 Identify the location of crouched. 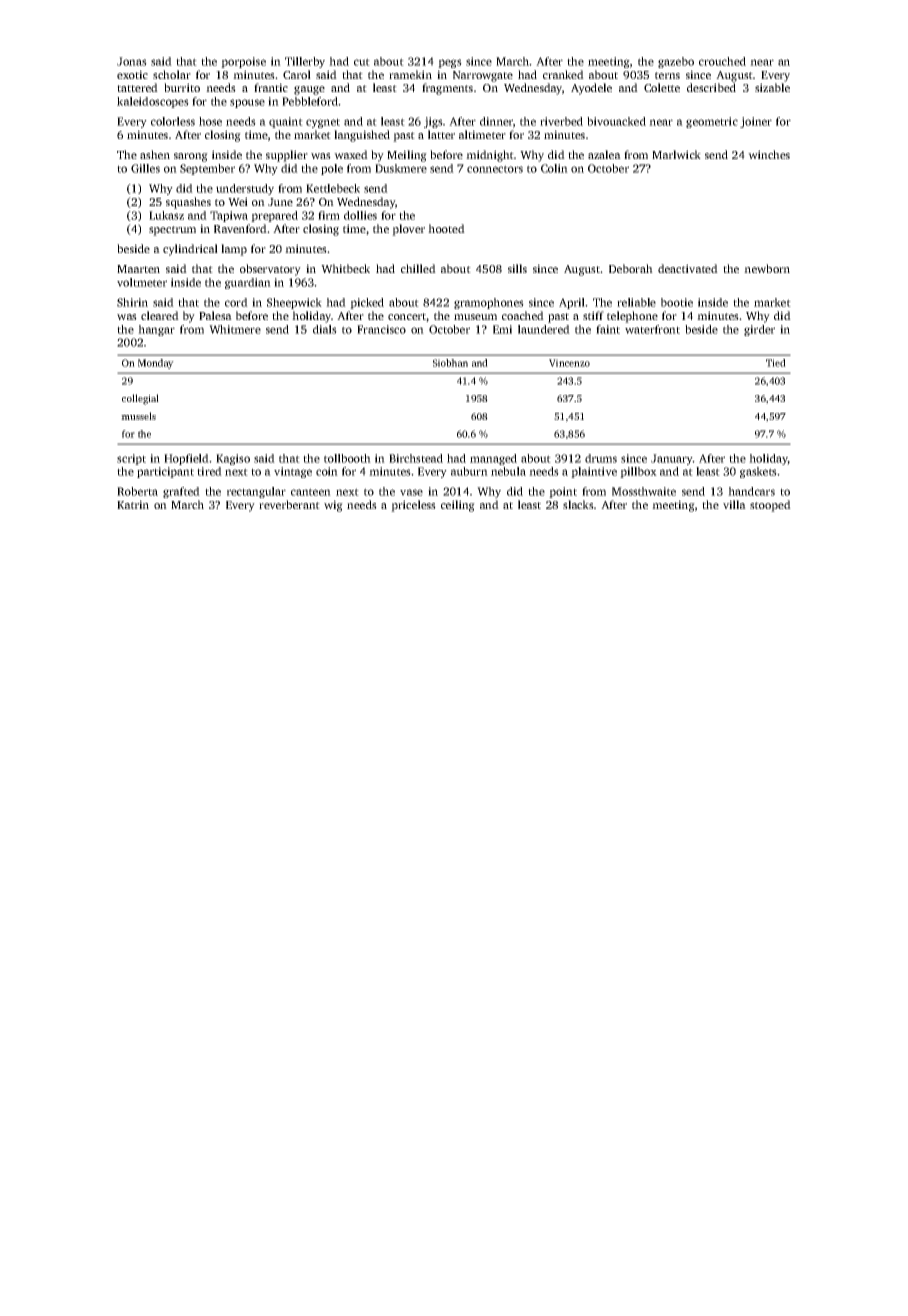
(722, 61).
